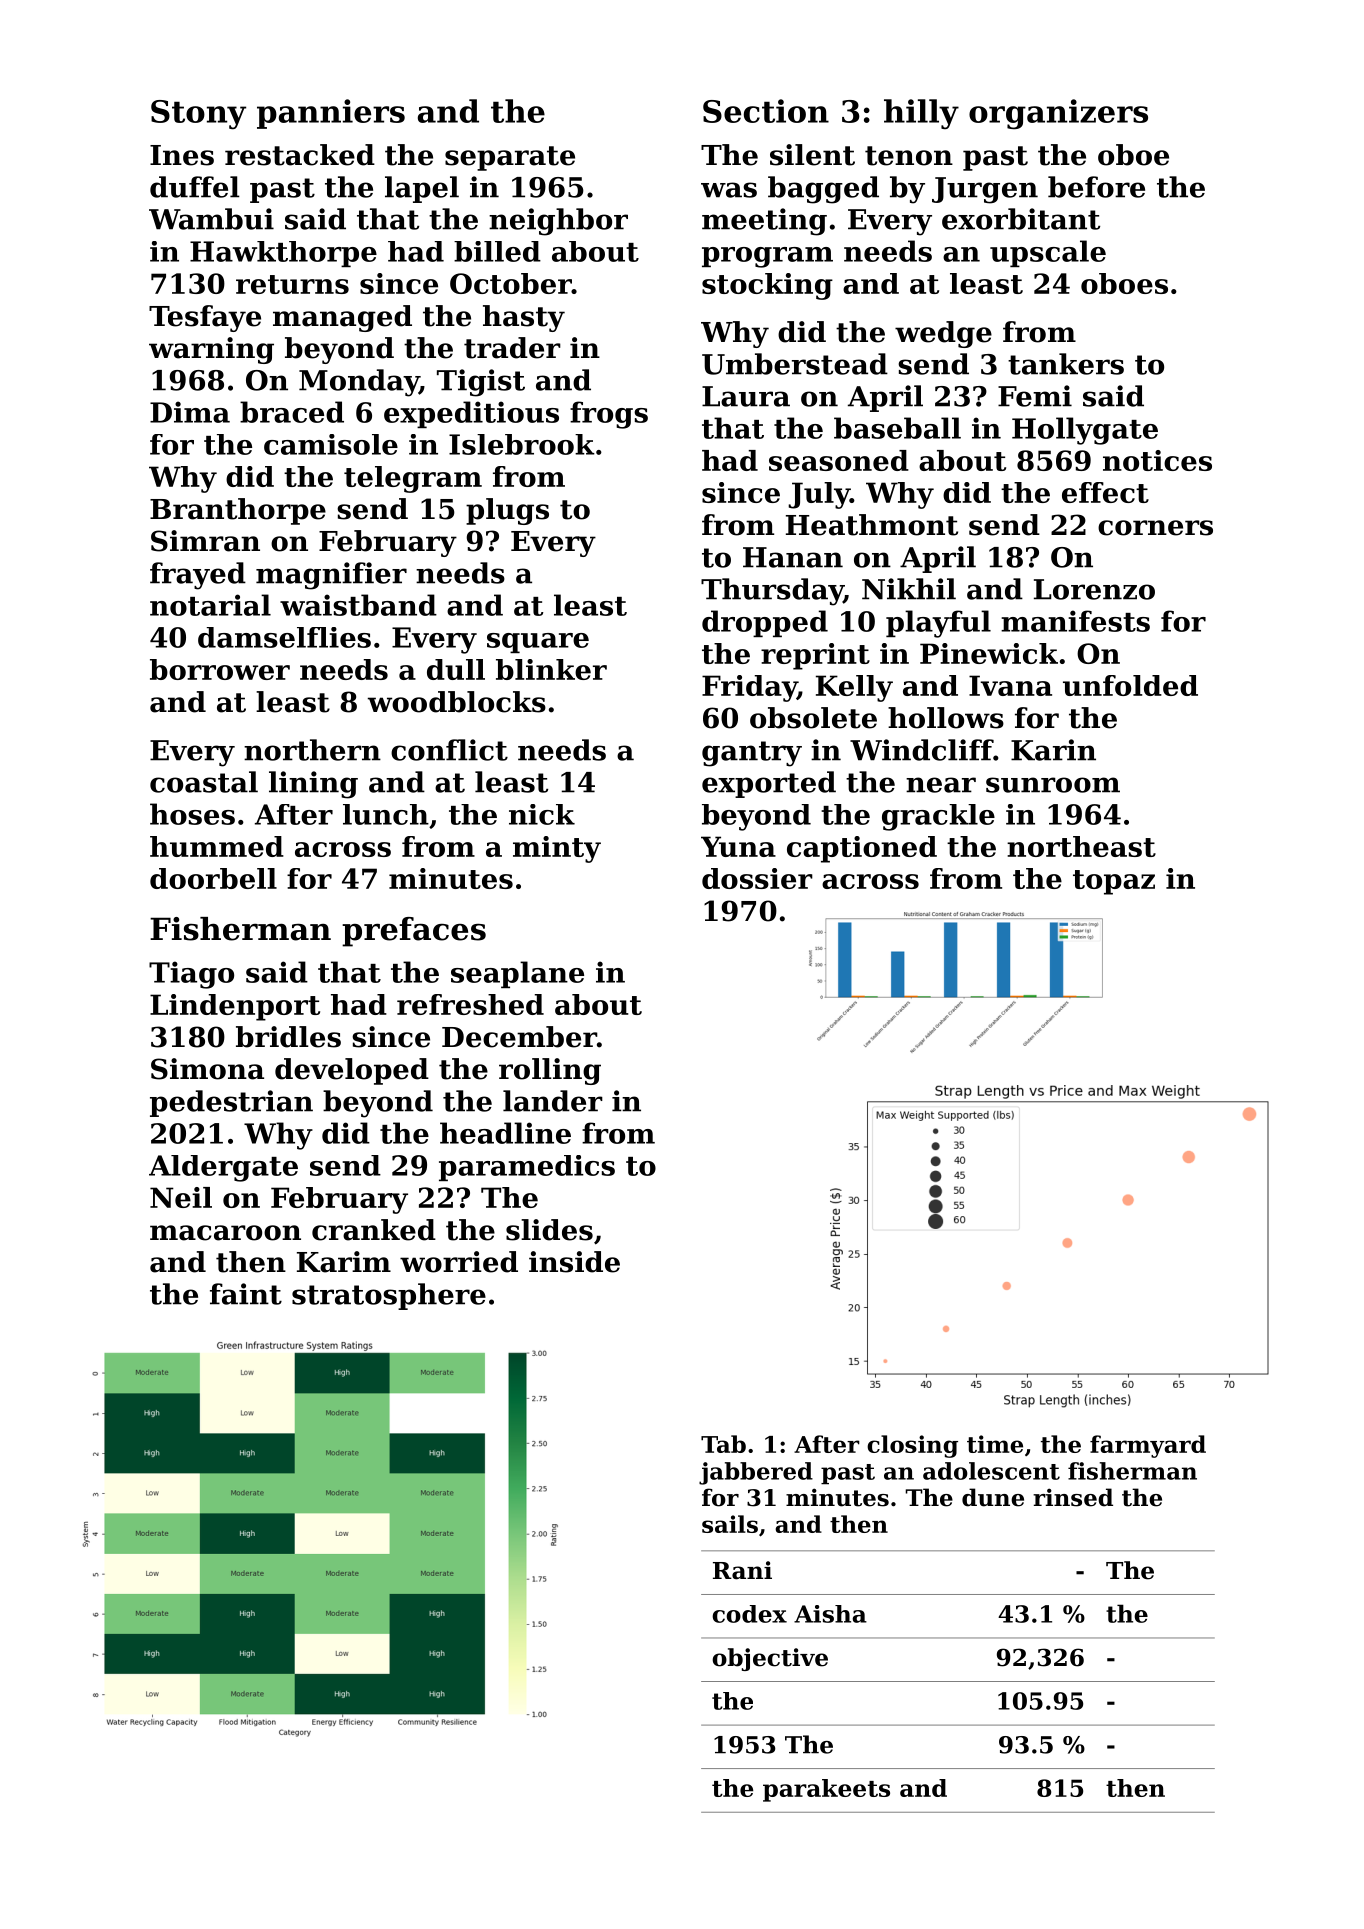 The width and height of the document is (1364, 1929). I want to click on panniers, so click(331, 114).
